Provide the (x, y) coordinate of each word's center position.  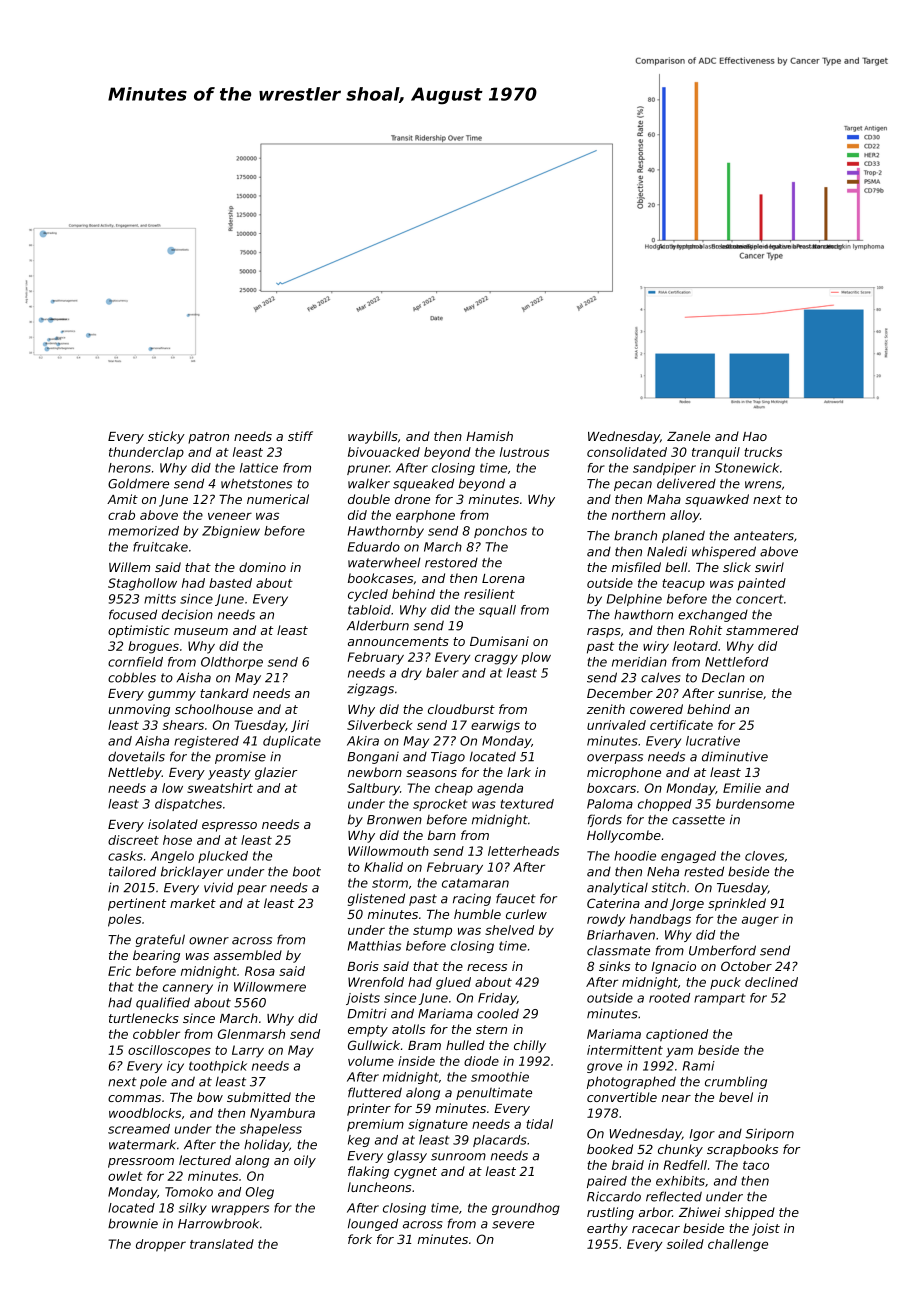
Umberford (722, 950)
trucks (763, 452)
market (193, 903)
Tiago (448, 758)
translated (222, 1244)
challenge (738, 1245)
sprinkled (737, 904)
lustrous (524, 452)
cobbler (156, 1034)
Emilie (742, 788)
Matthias (374, 946)
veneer (230, 516)
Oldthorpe (232, 663)
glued (453, 983)
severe (513, 1225)
